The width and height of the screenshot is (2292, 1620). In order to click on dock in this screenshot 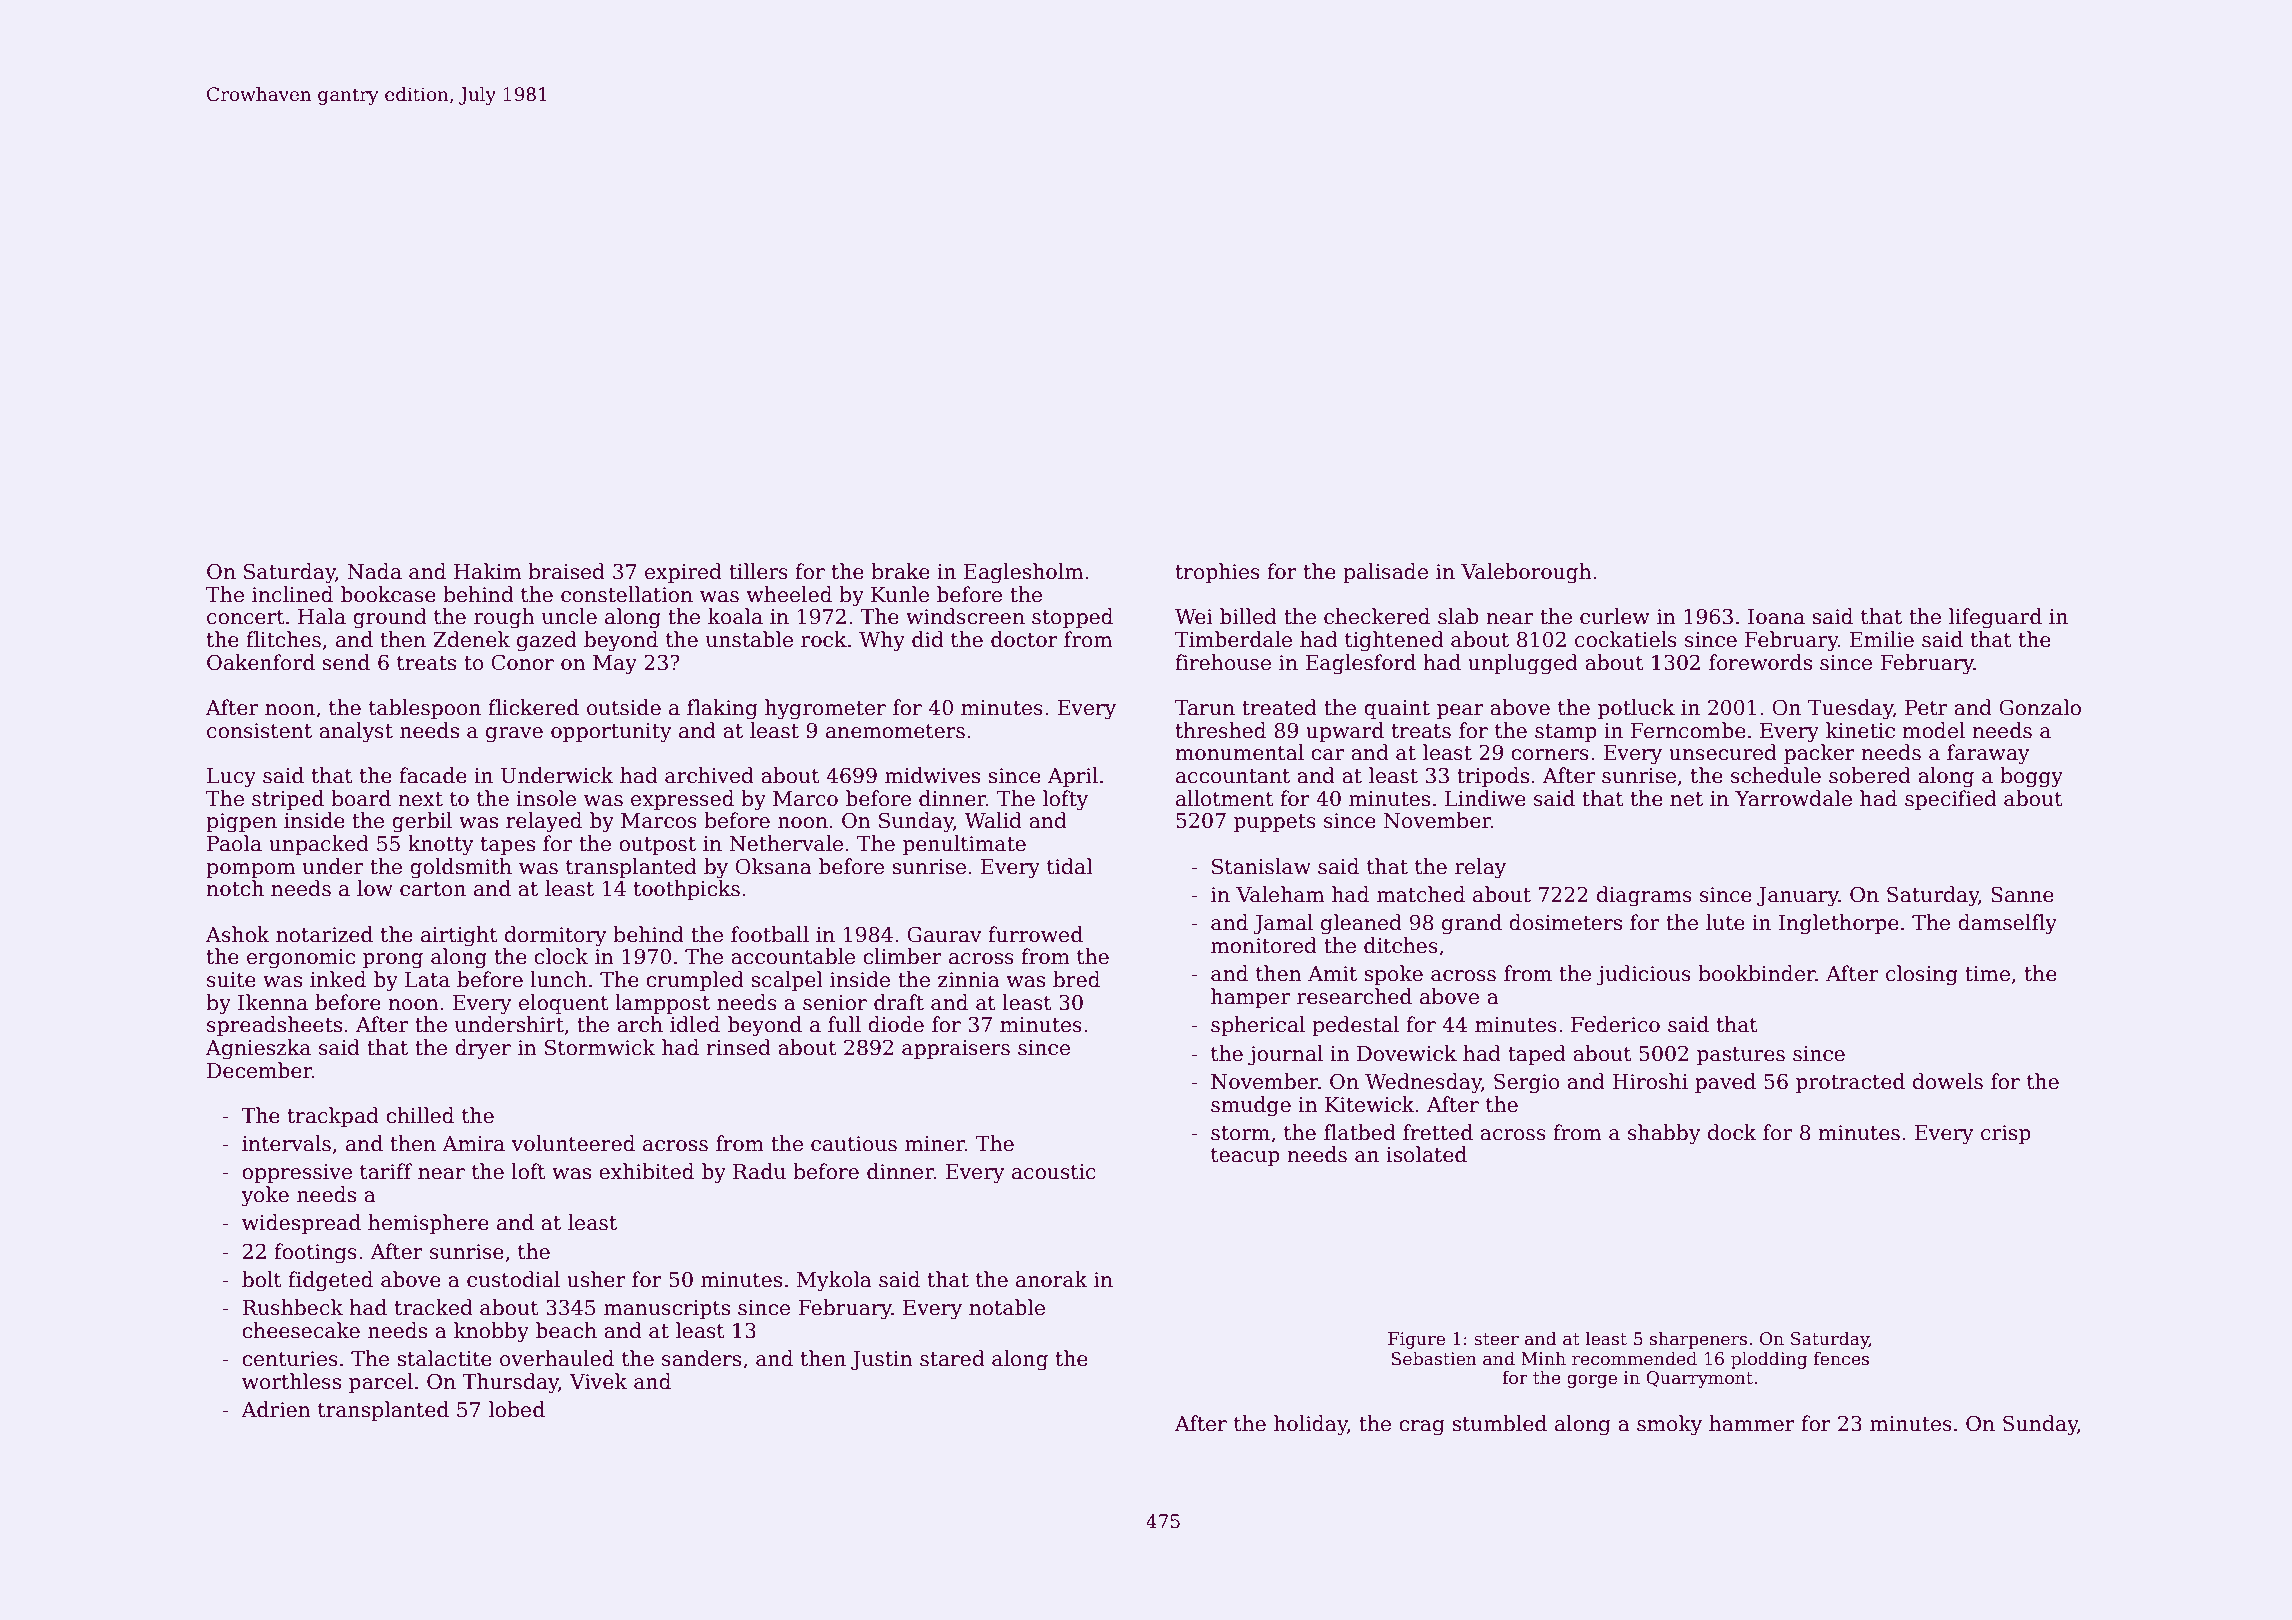, I will do `click(1732, 1132)`.
